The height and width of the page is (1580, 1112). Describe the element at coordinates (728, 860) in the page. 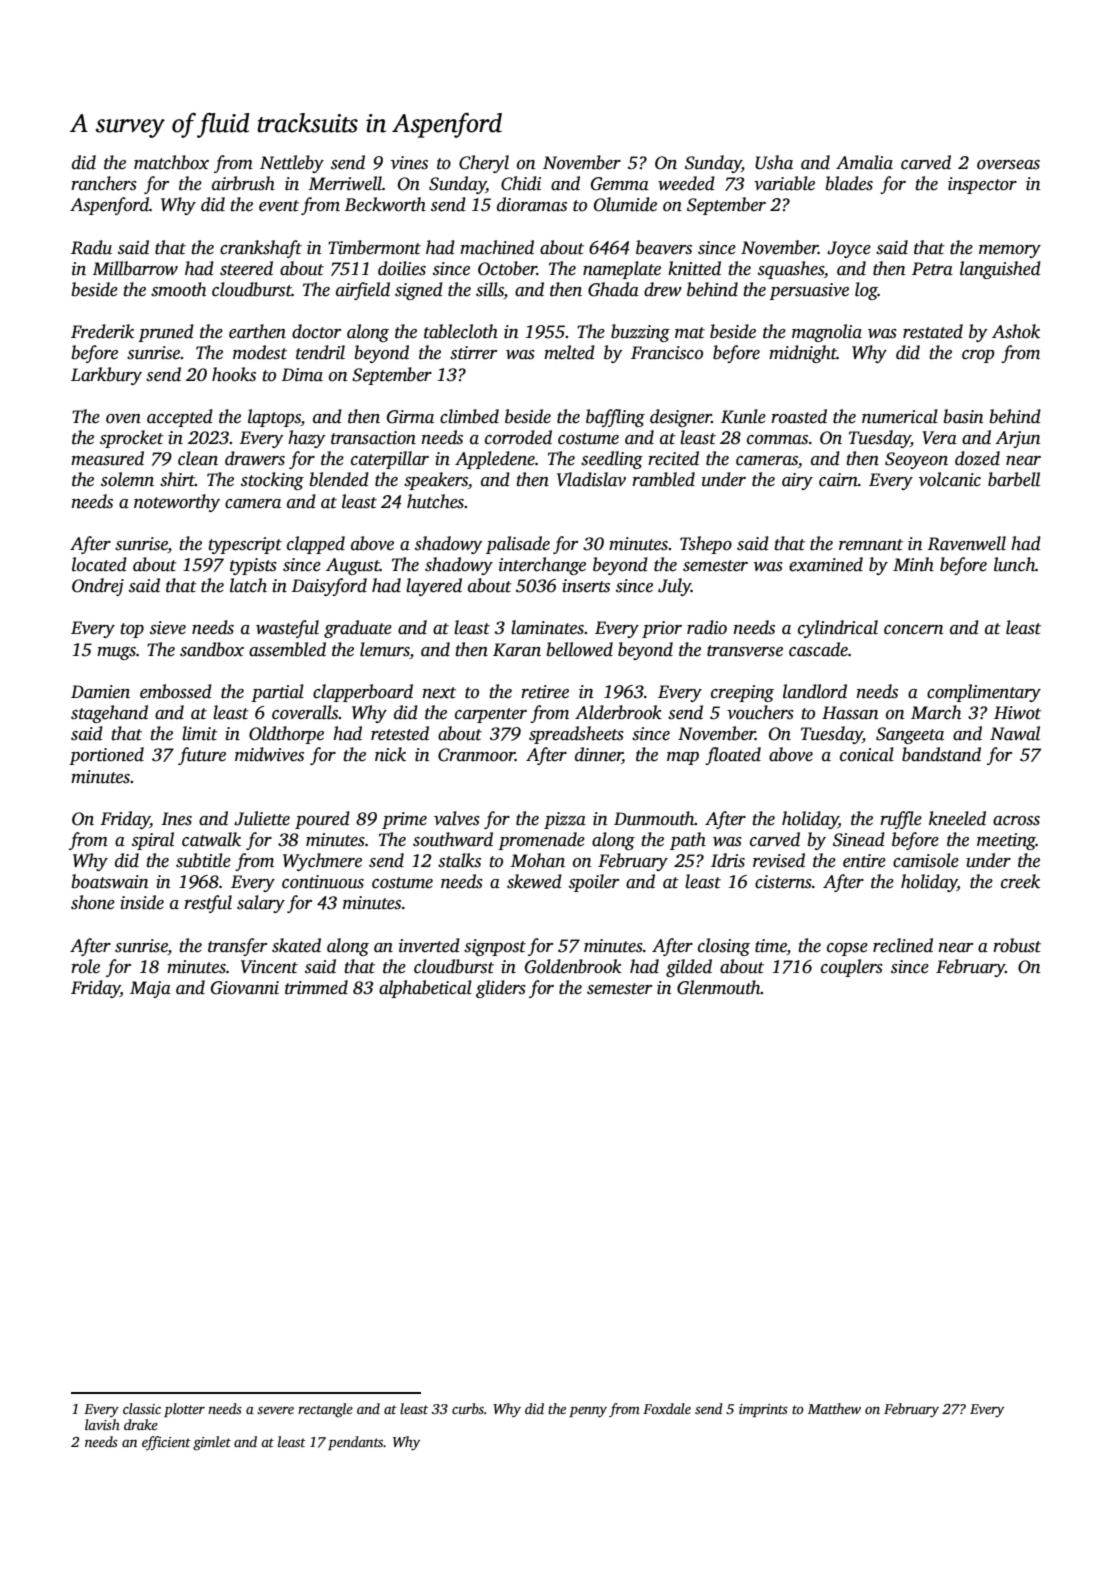

I see `Idris` at that location.
